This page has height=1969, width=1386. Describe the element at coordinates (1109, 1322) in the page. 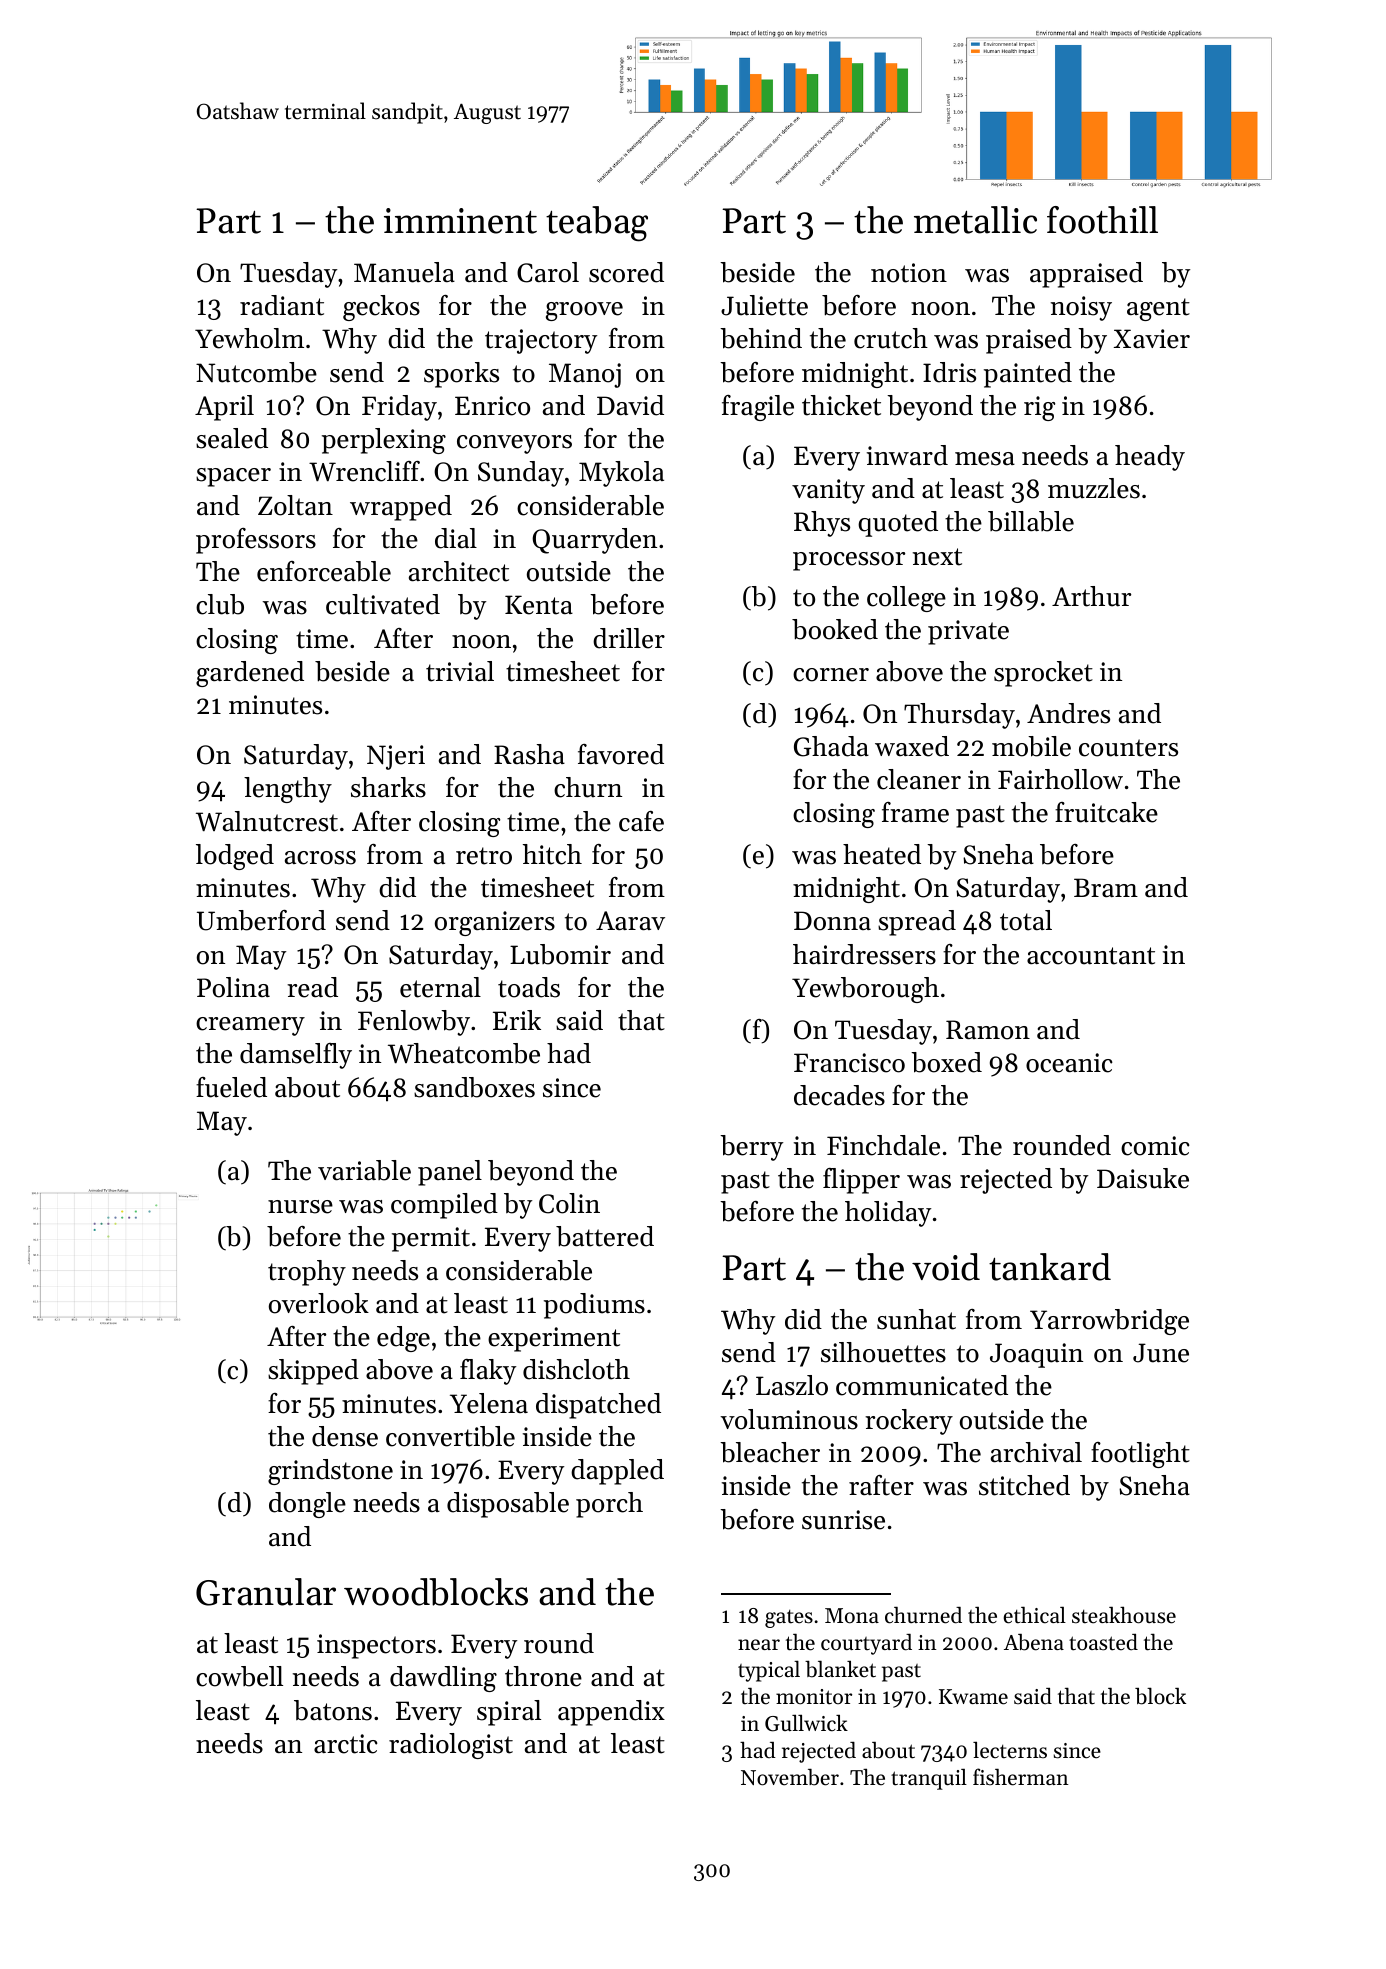

I see `Yarrowbridge` at that location.
